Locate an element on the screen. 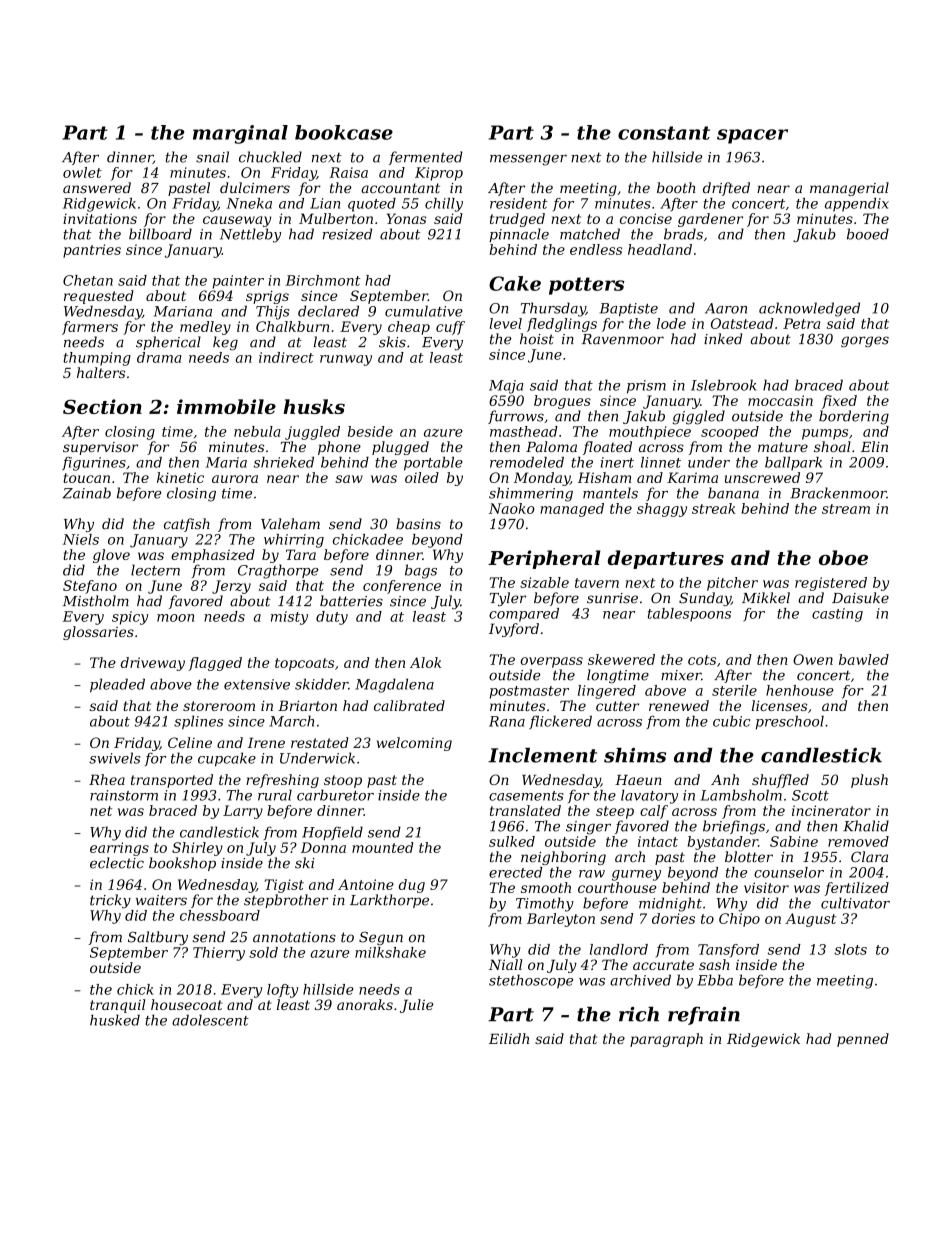  casements is located at coordinates (526, 796).
